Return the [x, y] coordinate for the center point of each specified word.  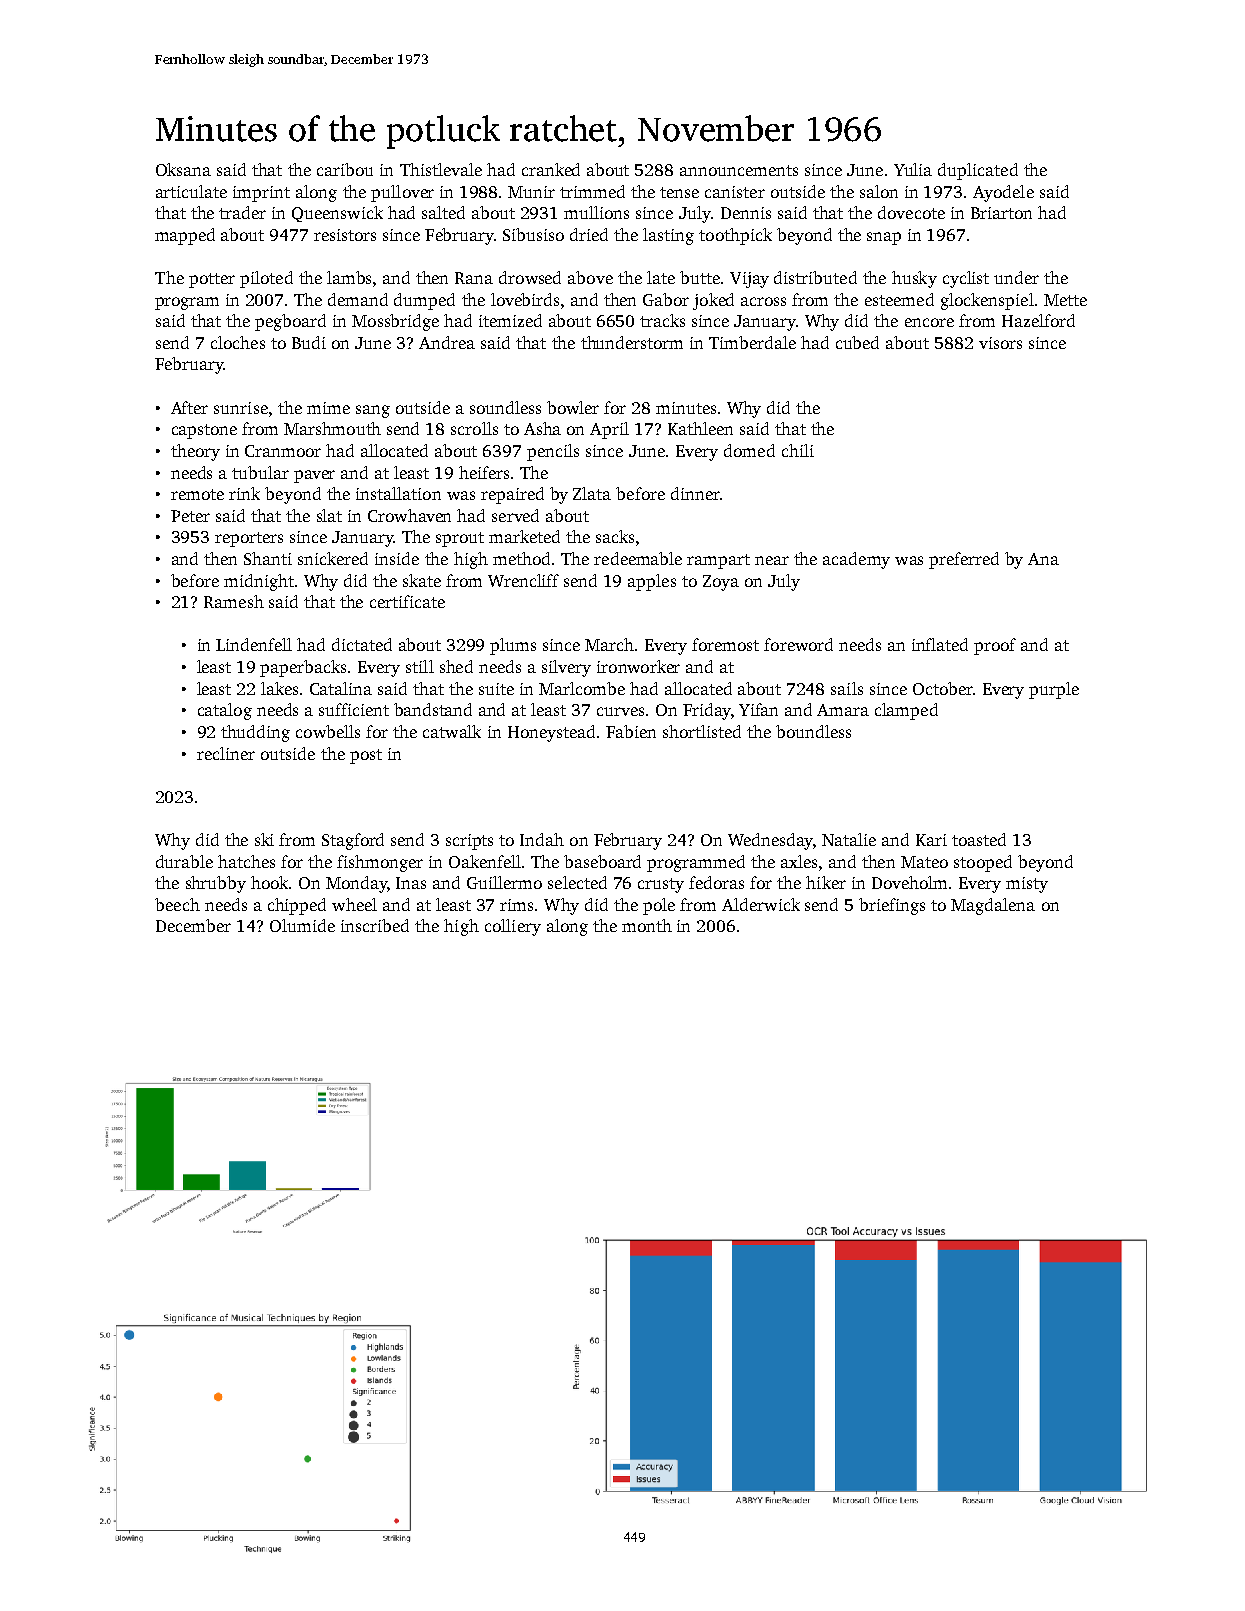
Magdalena [993, 906]
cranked [551, 169]
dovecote [911, 212]
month [647, 925]
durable [184, 861]
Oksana [183, 169]
